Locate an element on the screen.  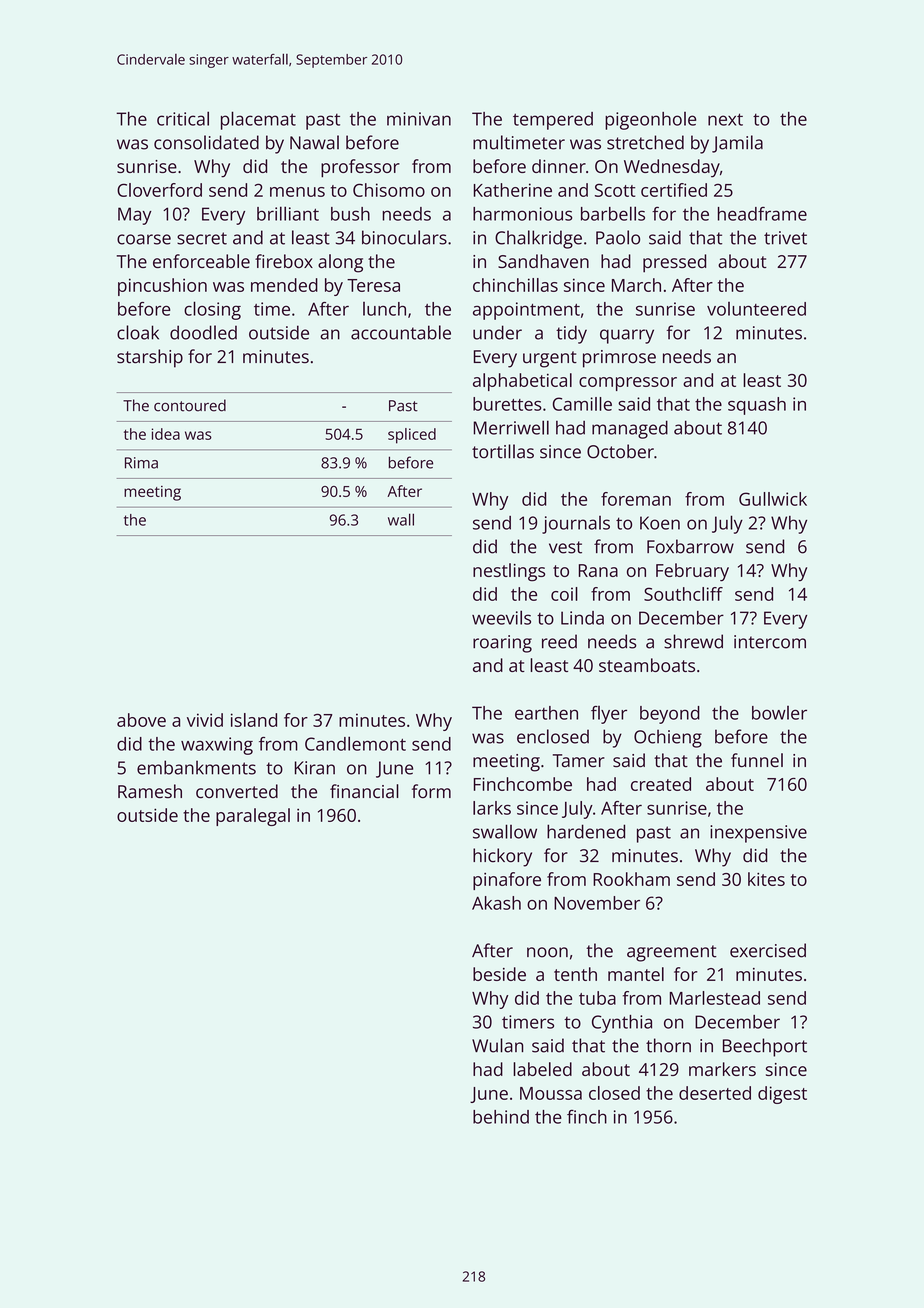
behind is located at coordinates (501, 1117).
